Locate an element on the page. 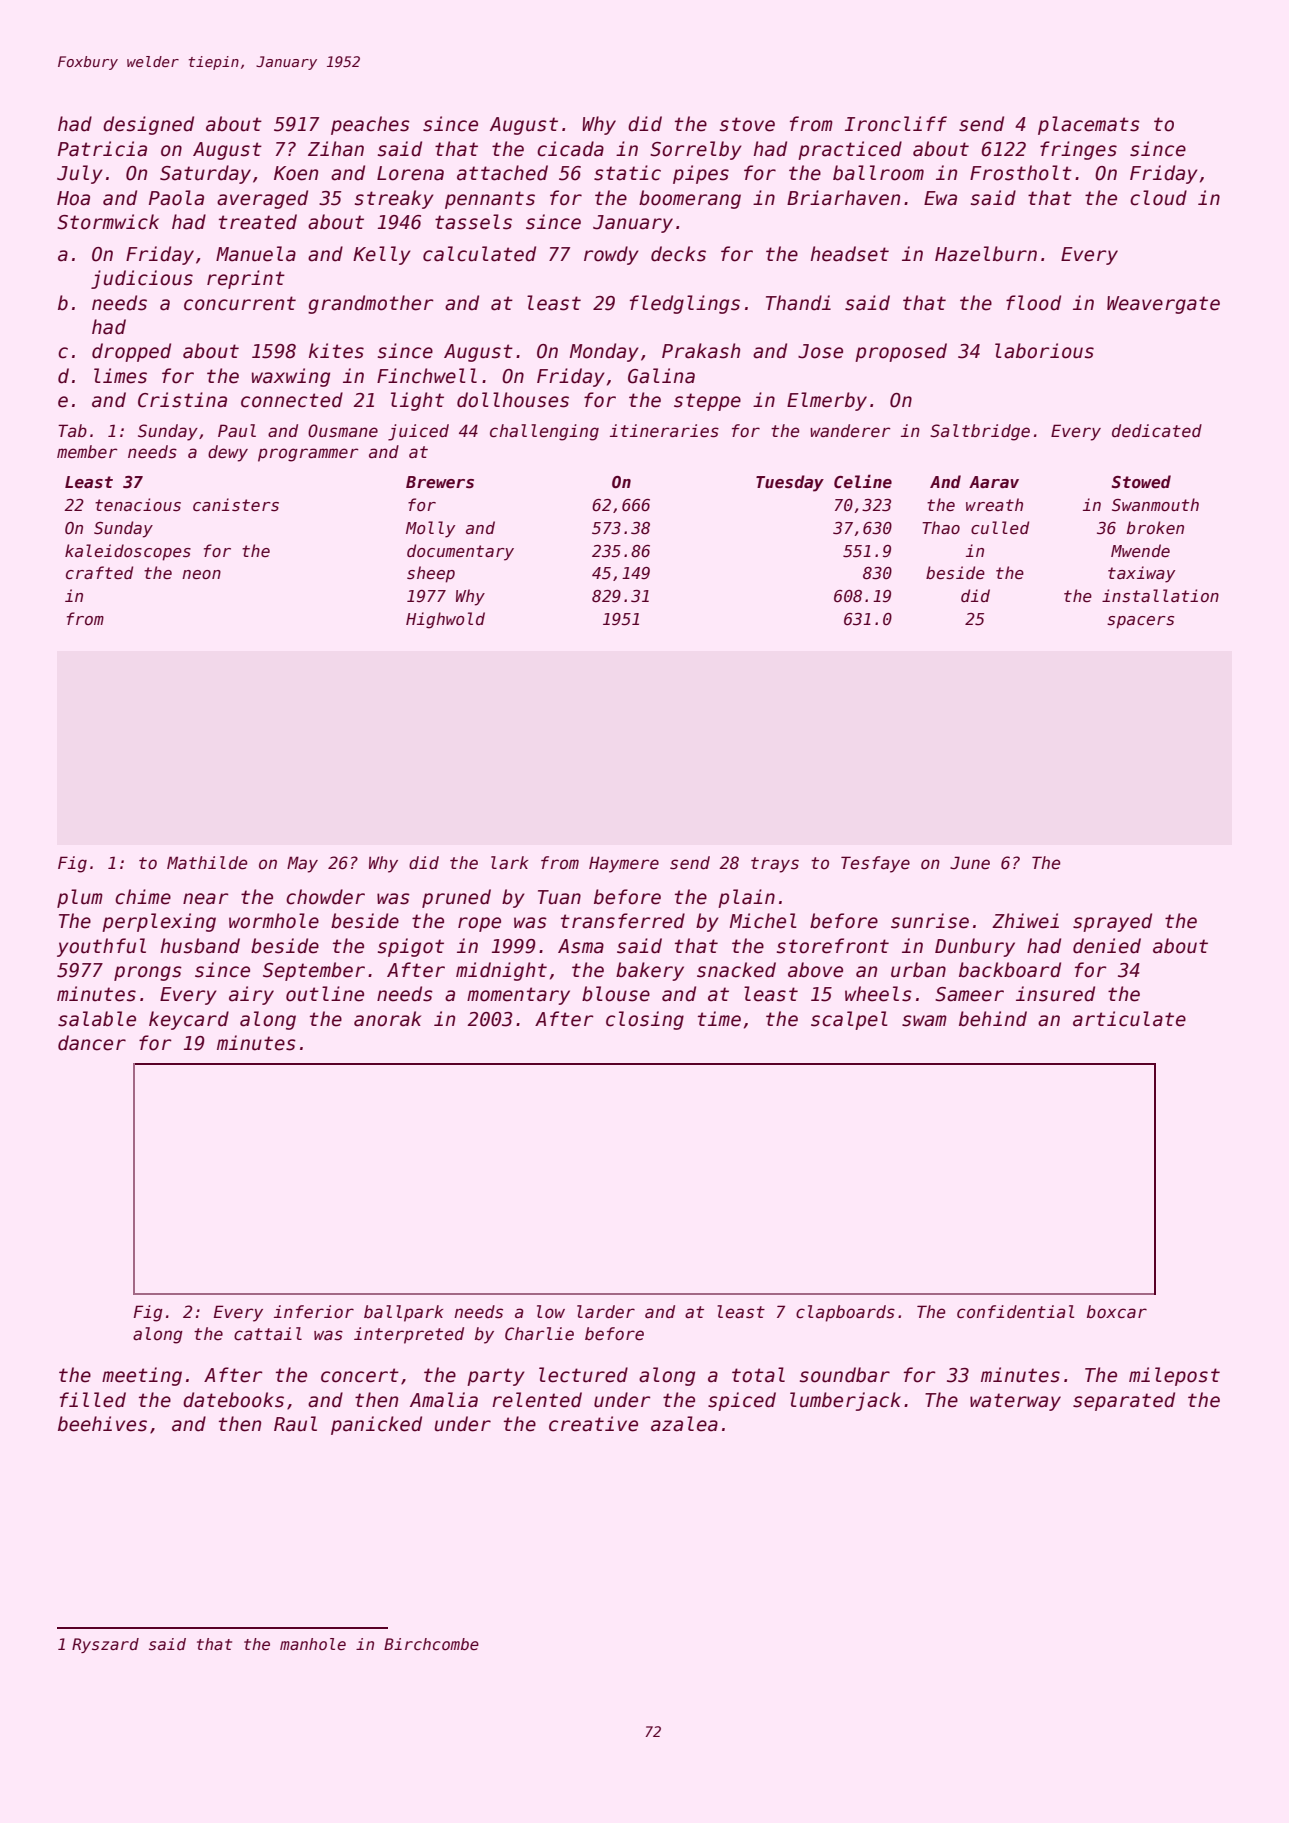  attached is located at coordinates (502, 173).
